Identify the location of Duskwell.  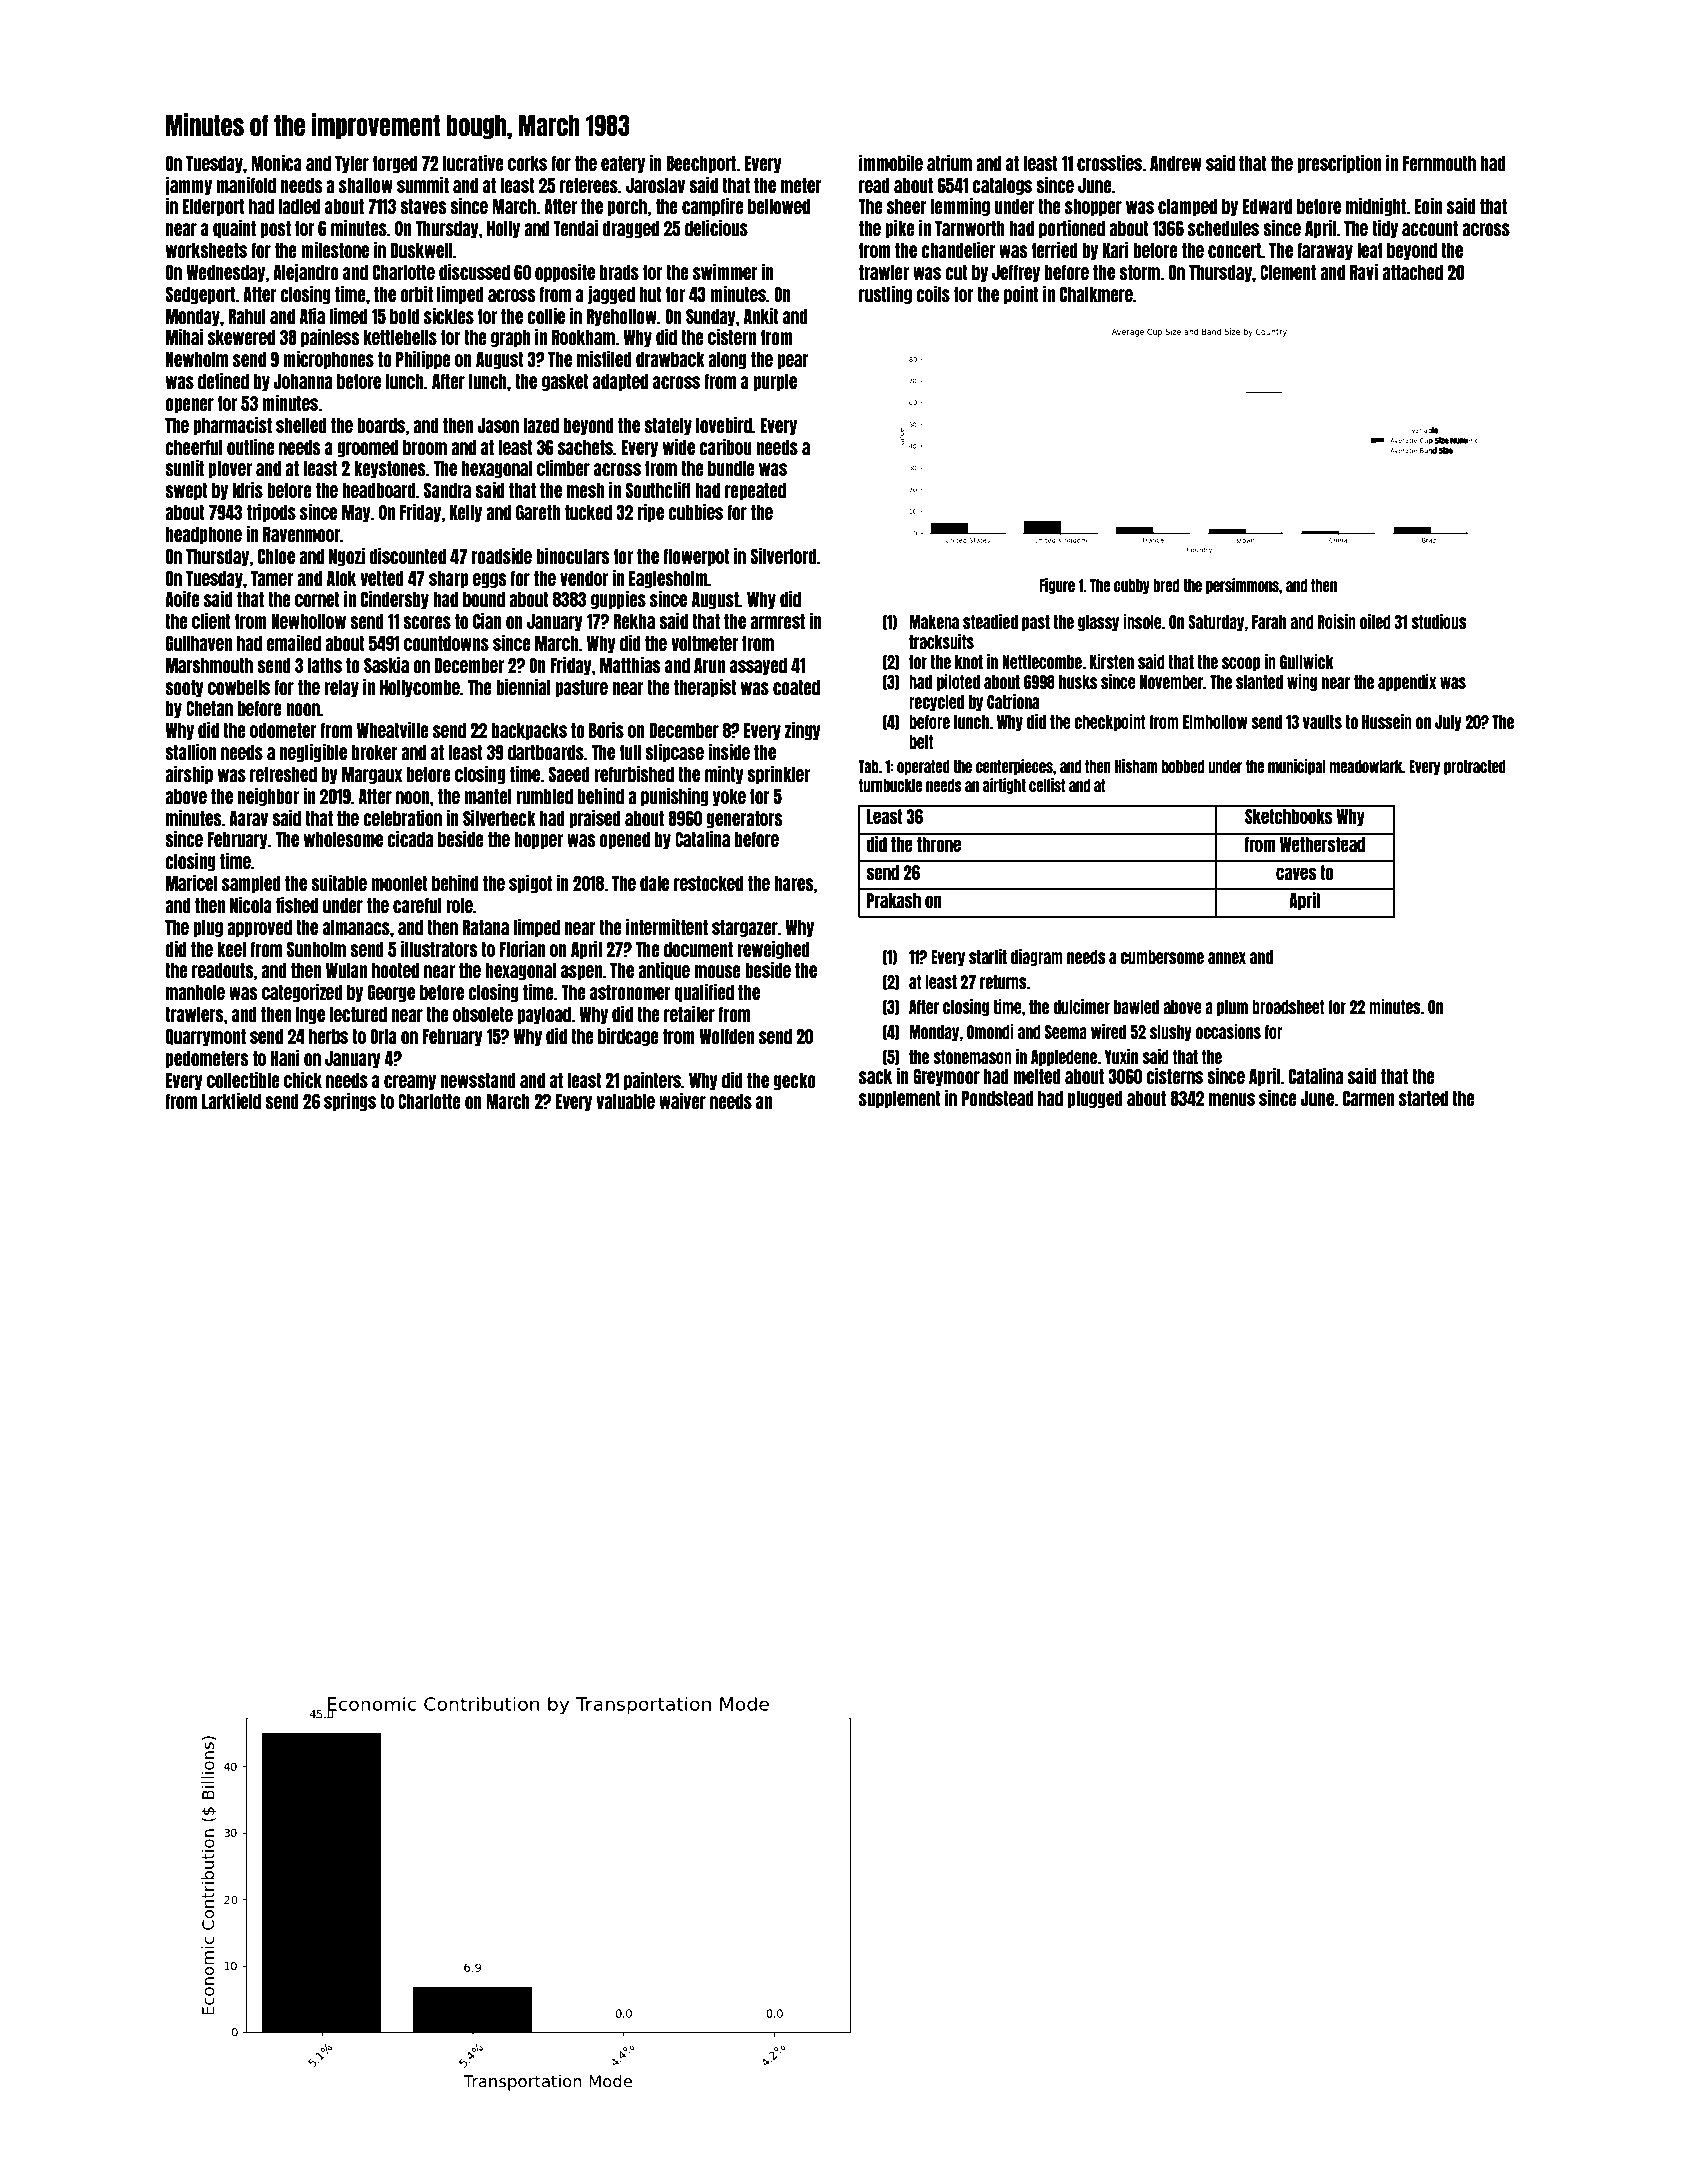
(422, 250).
